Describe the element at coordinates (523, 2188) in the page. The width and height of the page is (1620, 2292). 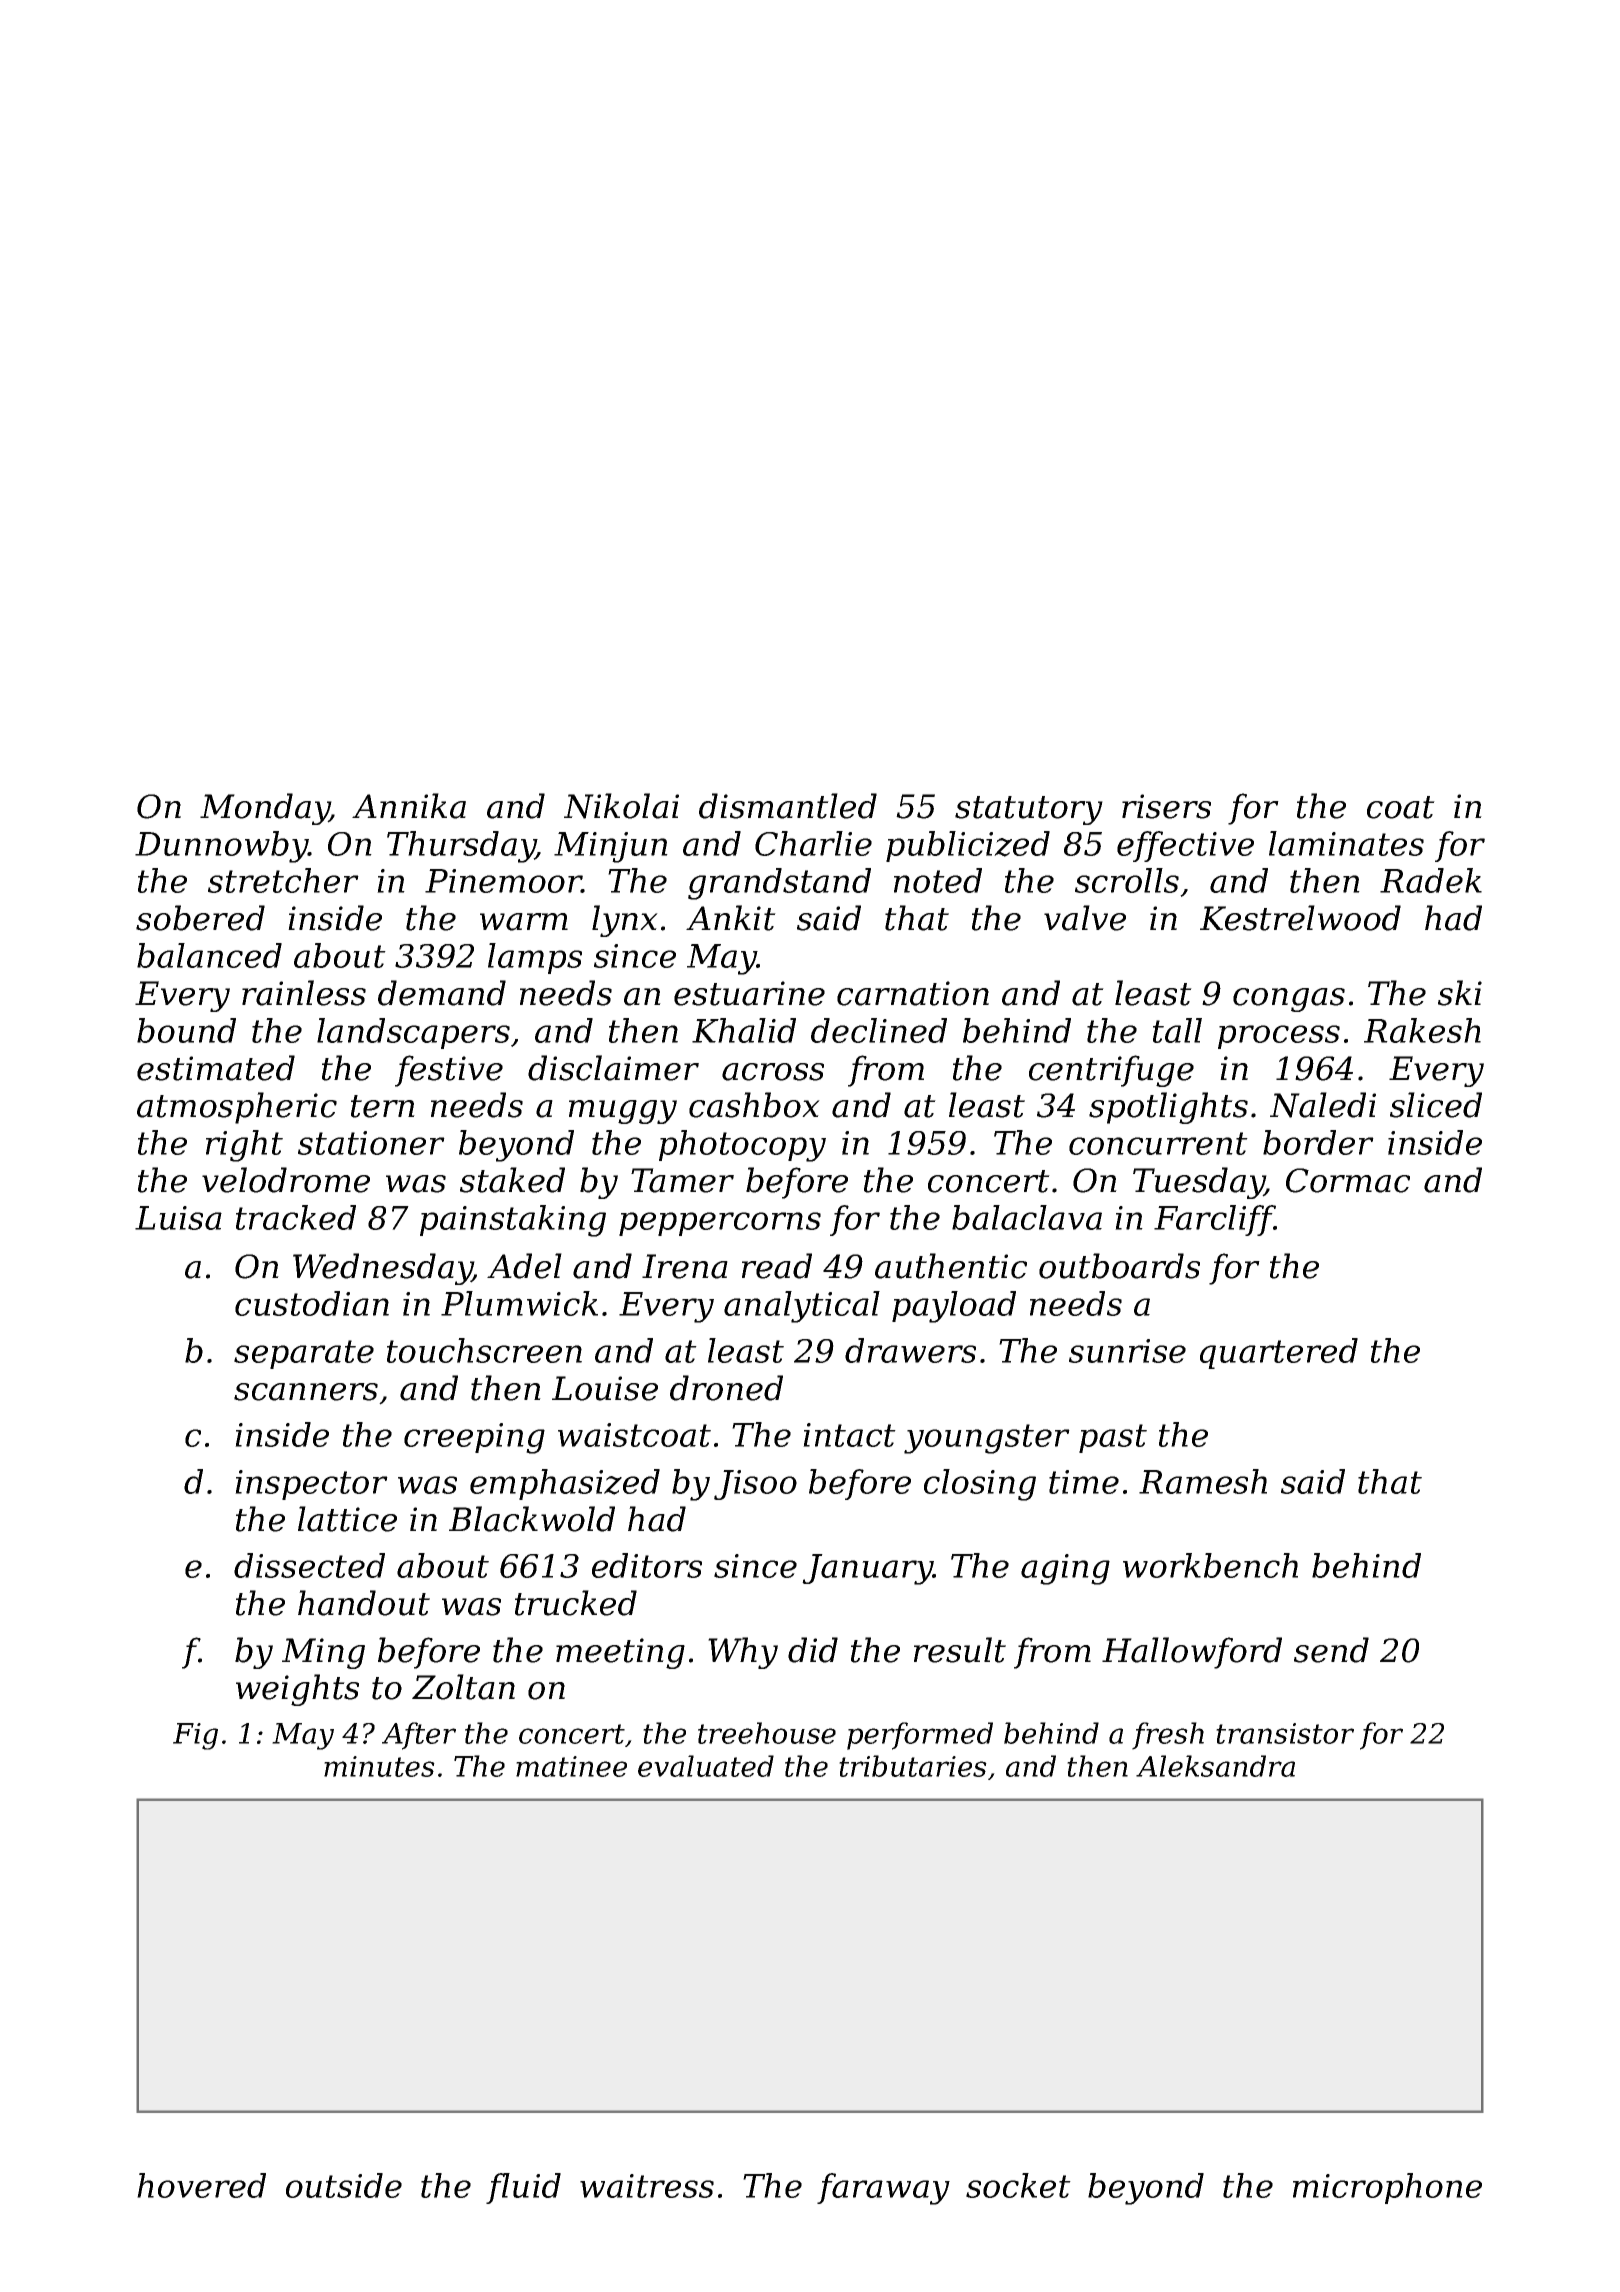
I see `fluid` at that location.
